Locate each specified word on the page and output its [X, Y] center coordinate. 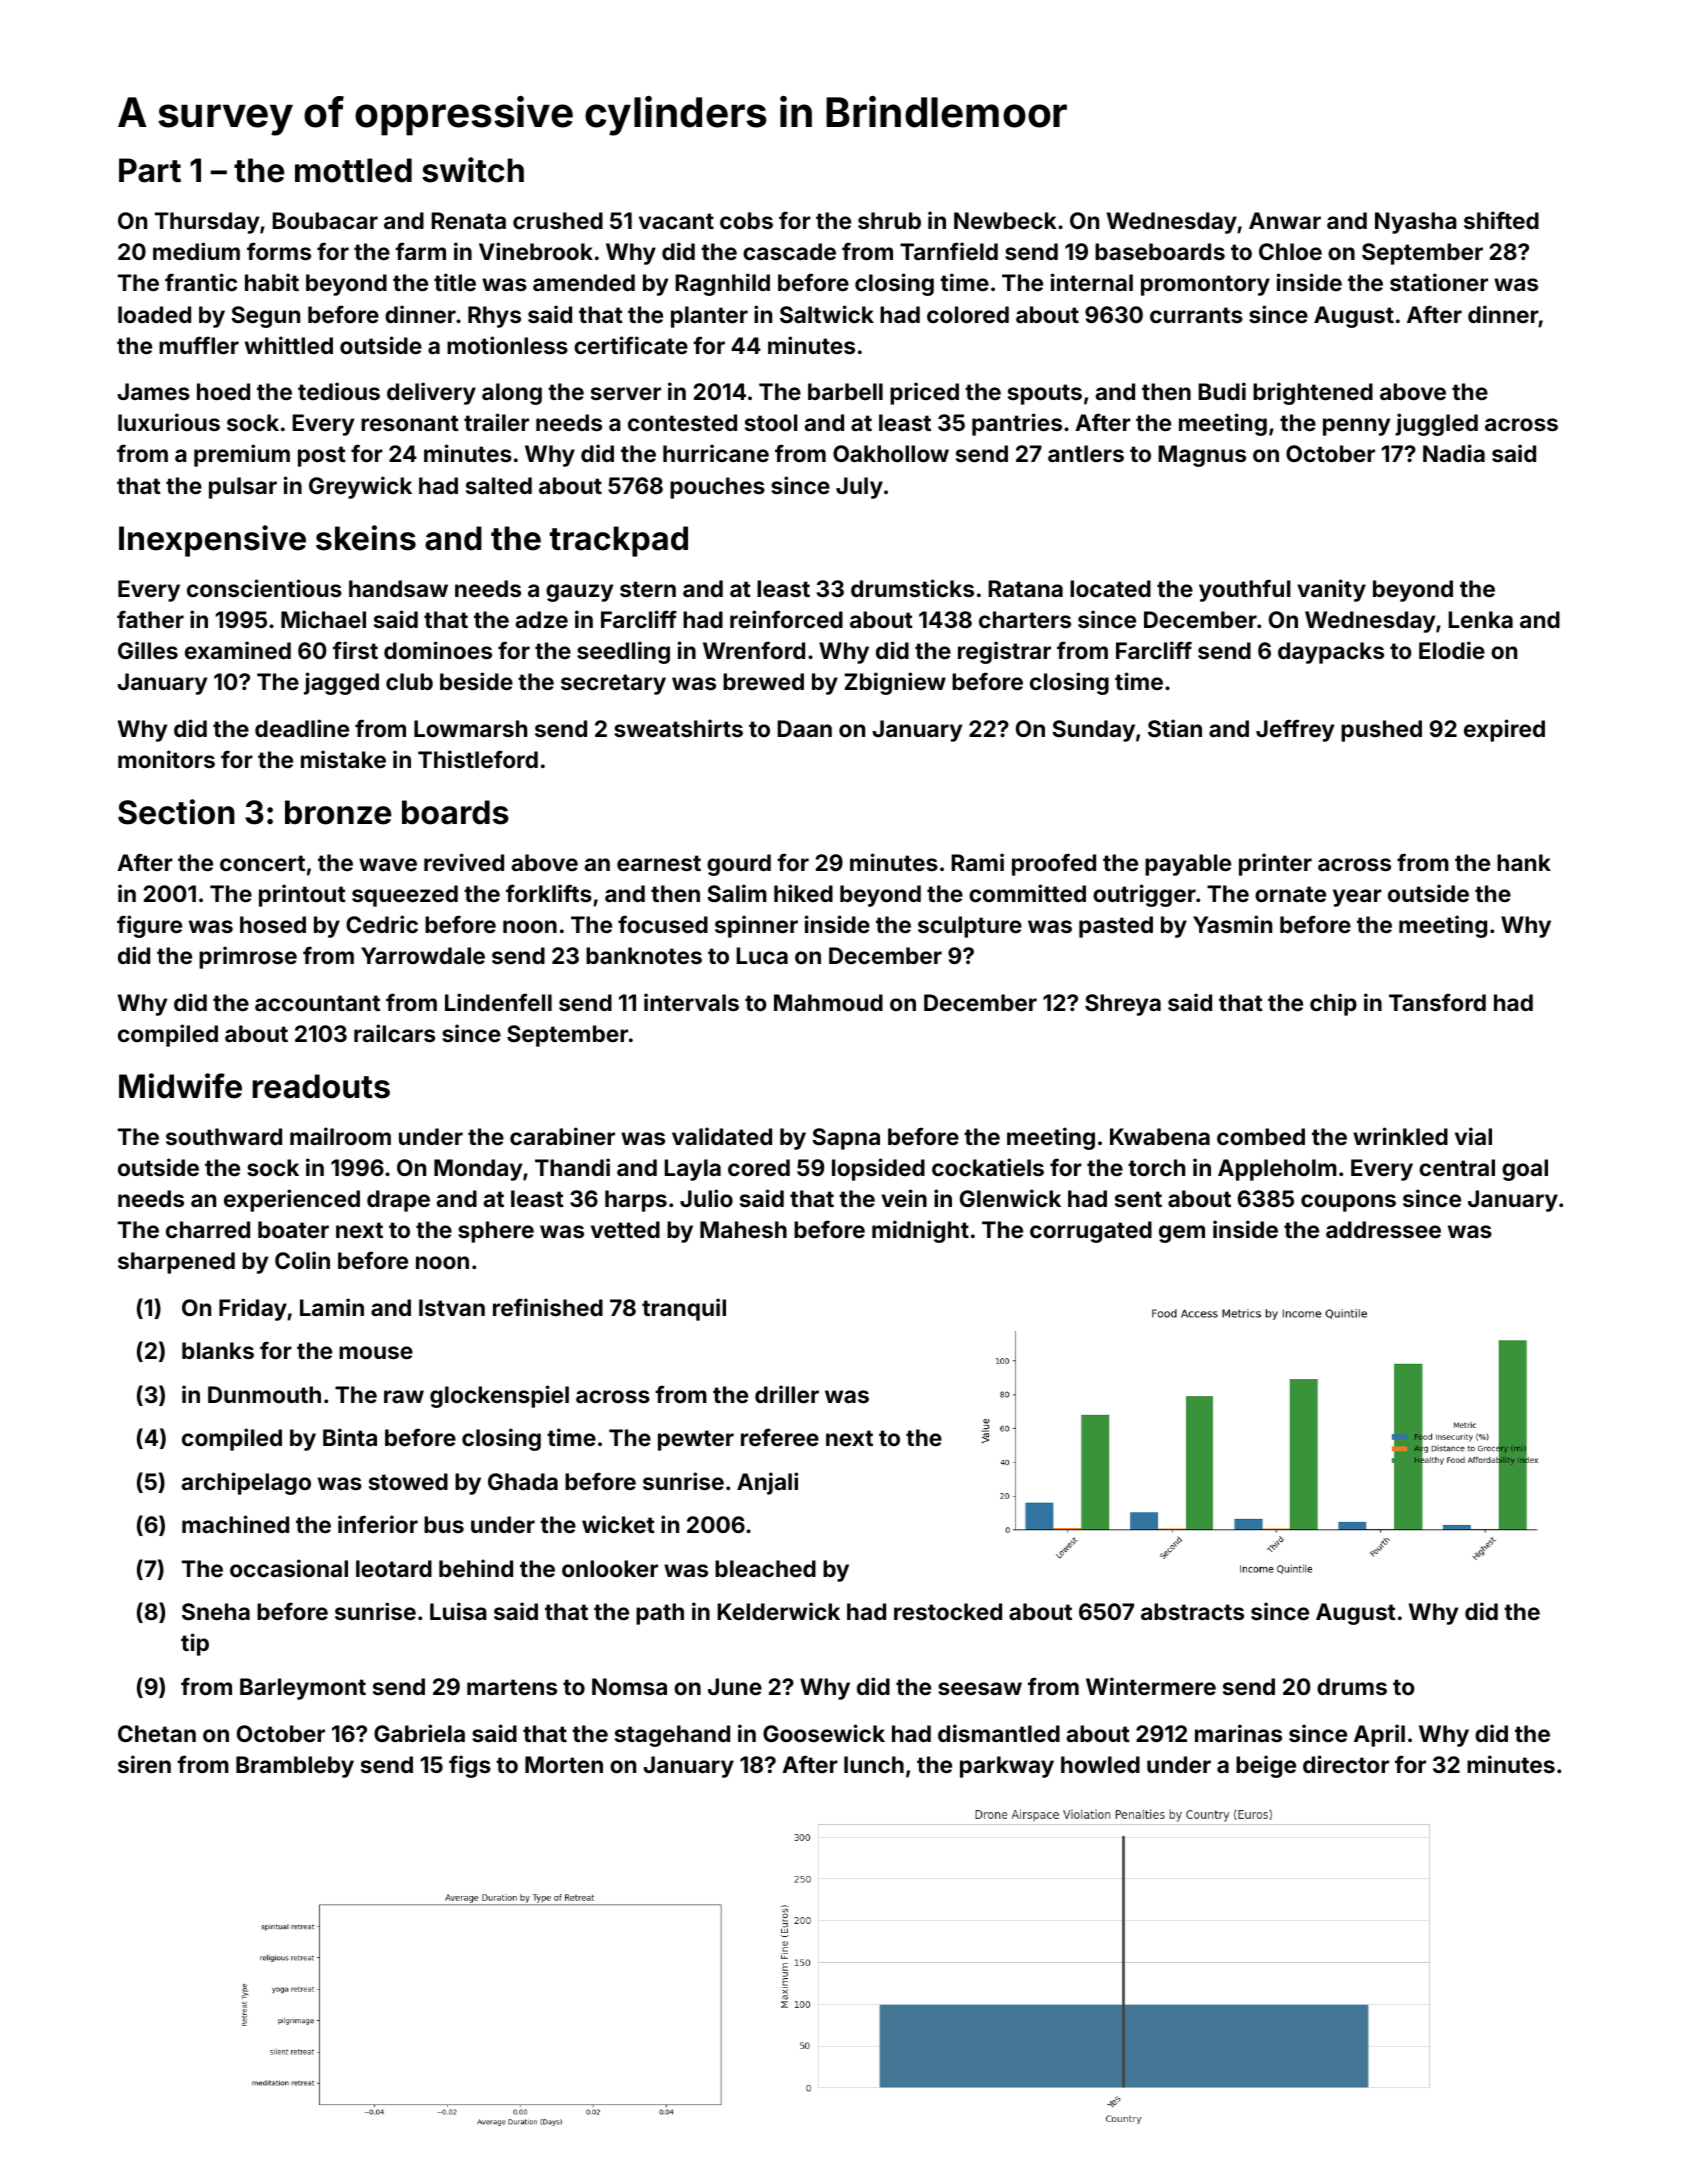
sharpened [176, 1263]
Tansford [1437, 1002]
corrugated [1091, 1232]
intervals [691, 1002]
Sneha [216, 1611]
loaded [154, 314]
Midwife [180, 1086]
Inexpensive [212, 541]
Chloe [1290, 251]
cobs [746, 220]
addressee [1383, 1229]
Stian [1175, 728]
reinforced [786, 619]
